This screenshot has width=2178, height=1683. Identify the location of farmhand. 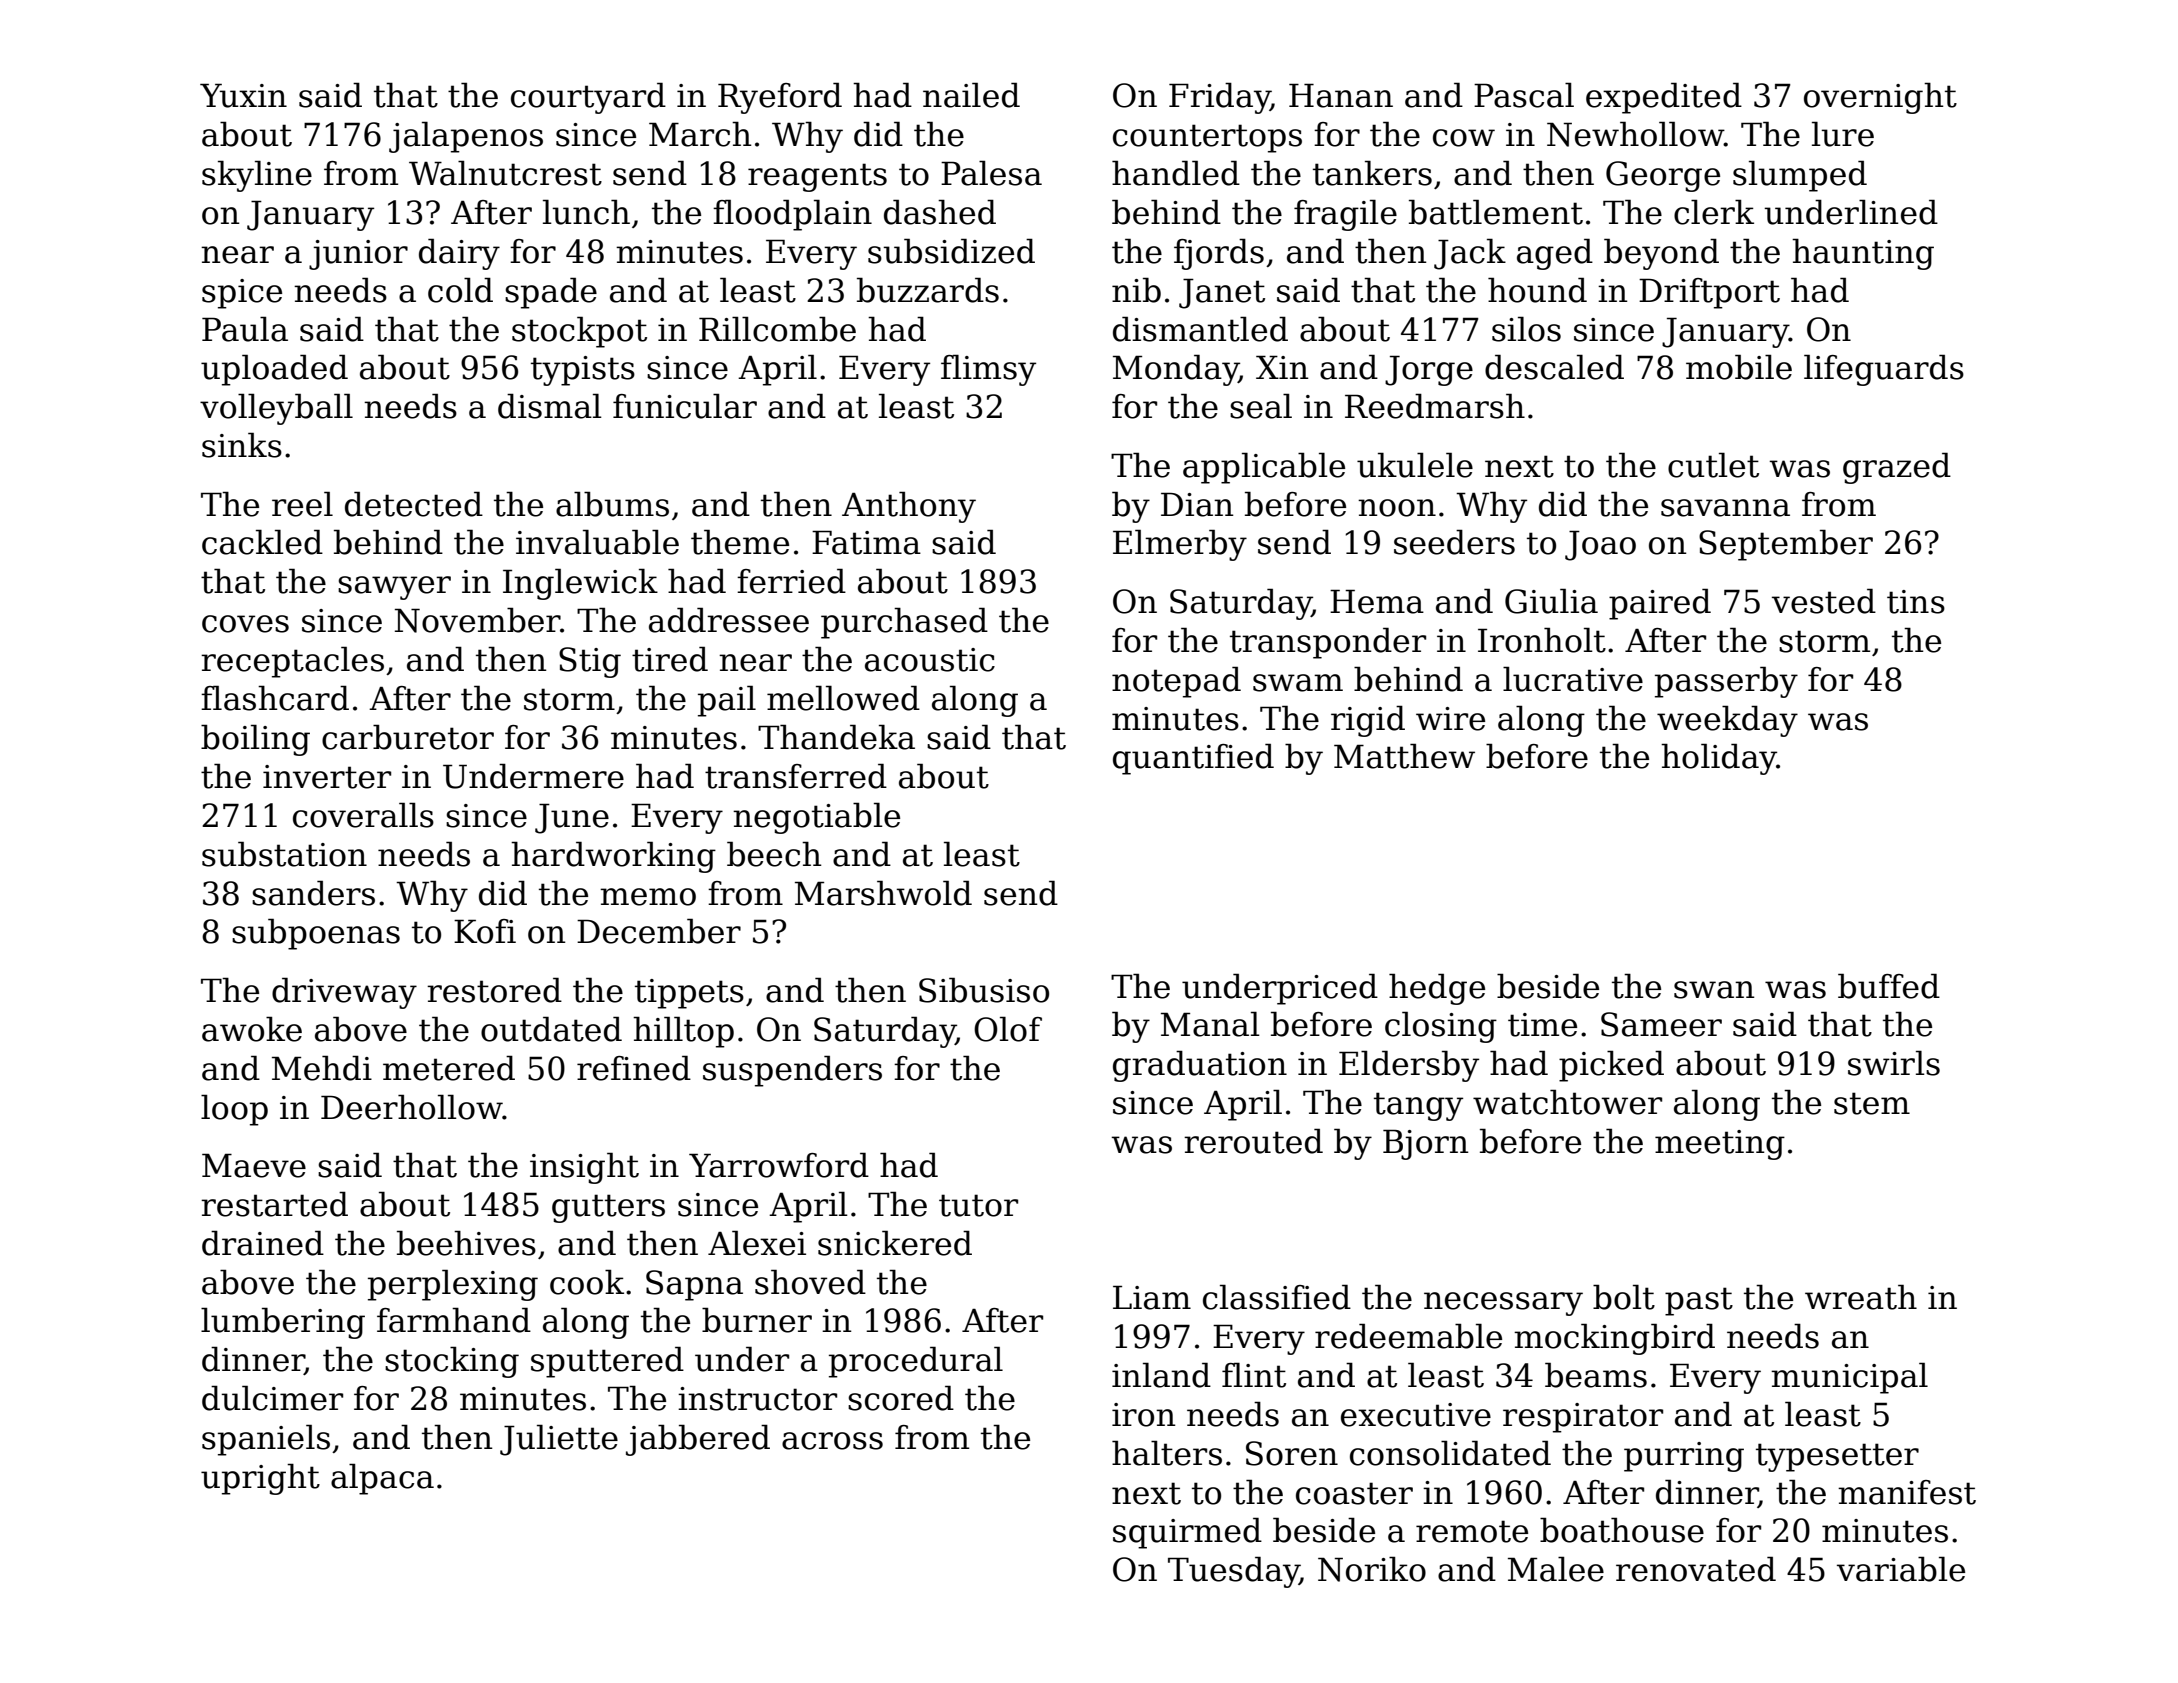
(454, 1320).
